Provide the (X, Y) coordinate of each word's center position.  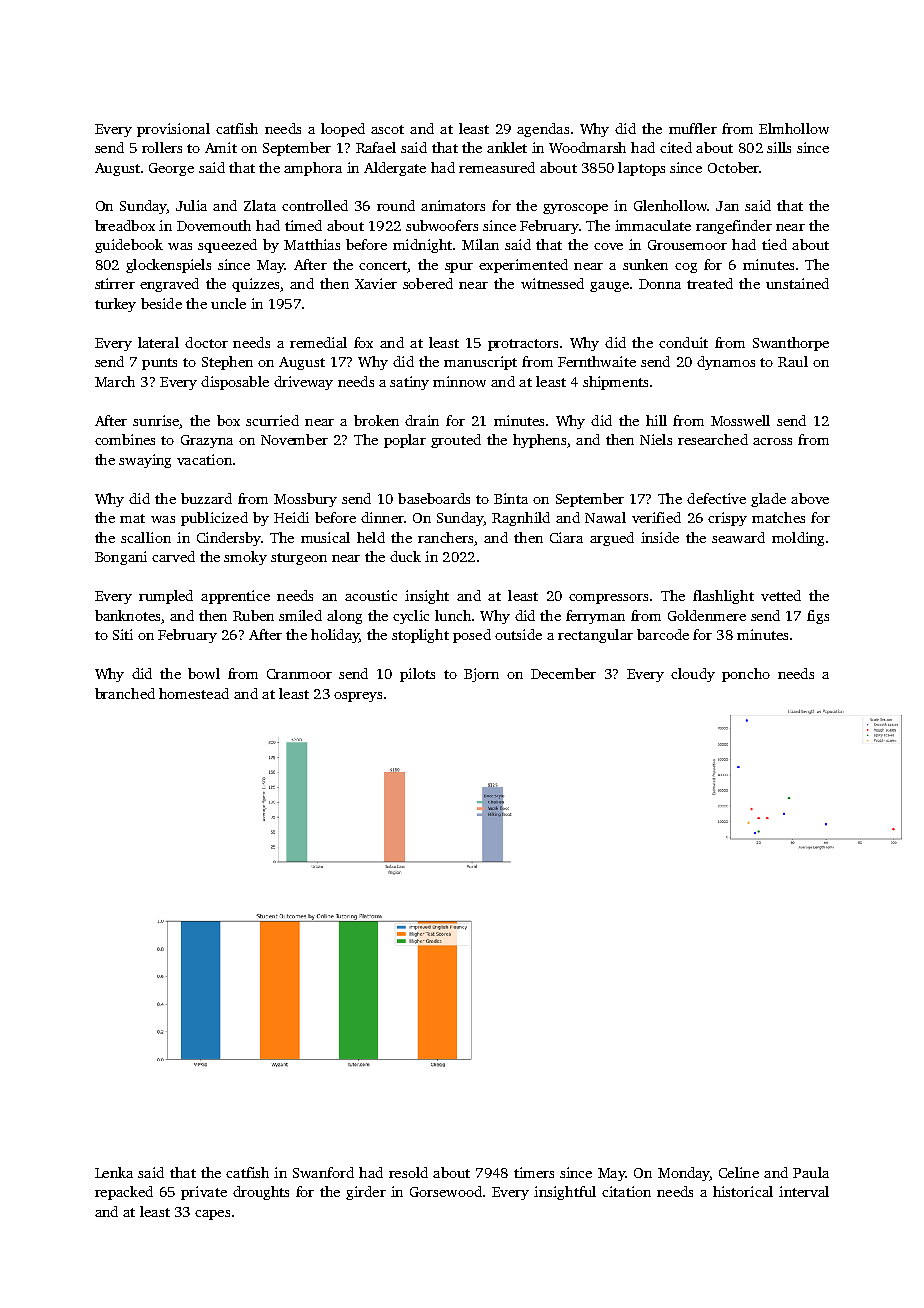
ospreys (358, 697)
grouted (456, 441)
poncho (746, 675)
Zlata (260, 205)
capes (212, 1215)
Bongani (121, 558)
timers (534, 1172)
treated (710, 283)
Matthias (312, 244)
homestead (194, 693)
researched (713, 439)
